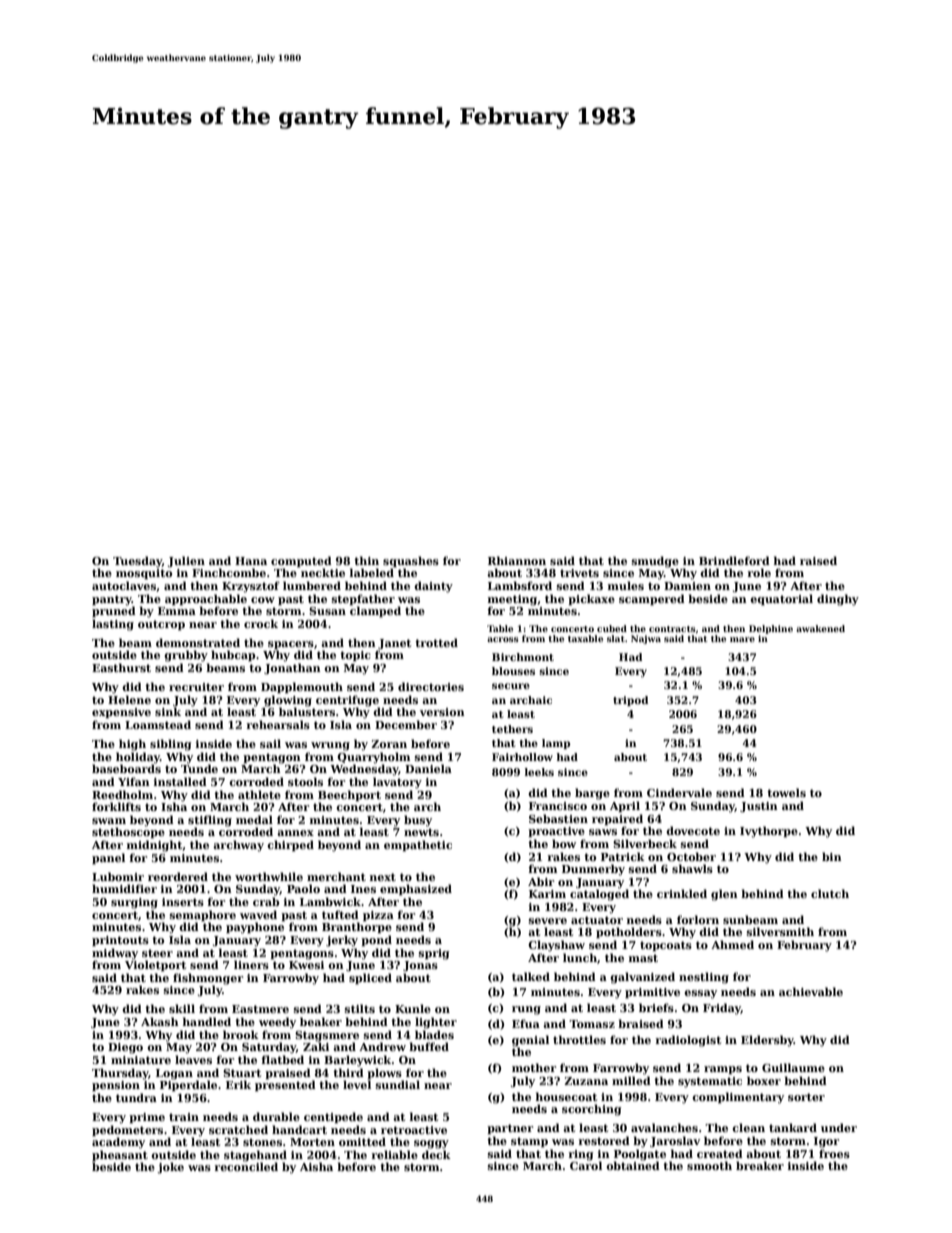 The image size is (952, 1233). What do you see at coordinates (513, 671) in the screenshot?
I see `blouses` at bounding box center [513, 671].
